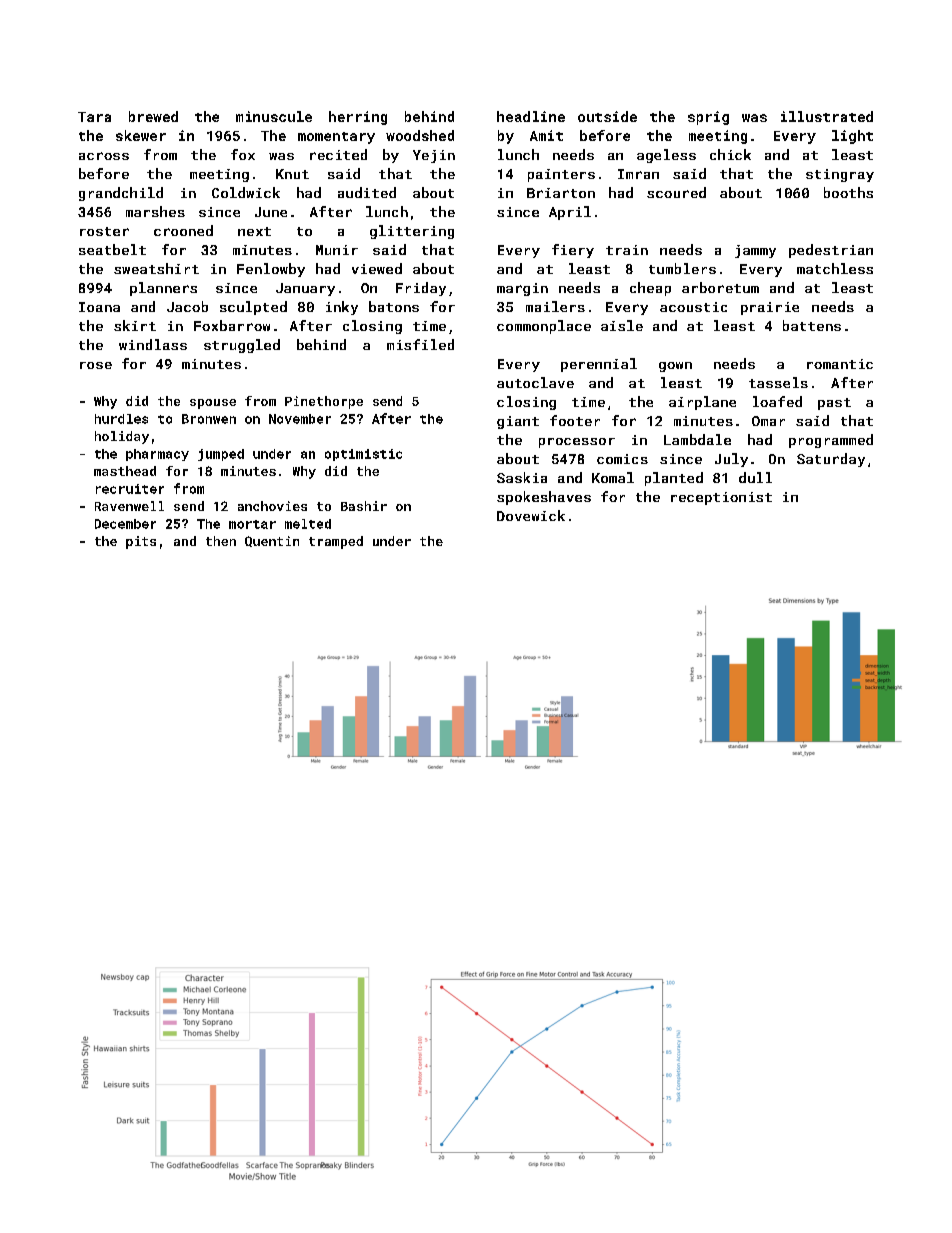 The height and width of the image is (1233, 952). What do you see at coordinates (675, 367) in the image?
I see `gown` at bounding box center [675, 367].
